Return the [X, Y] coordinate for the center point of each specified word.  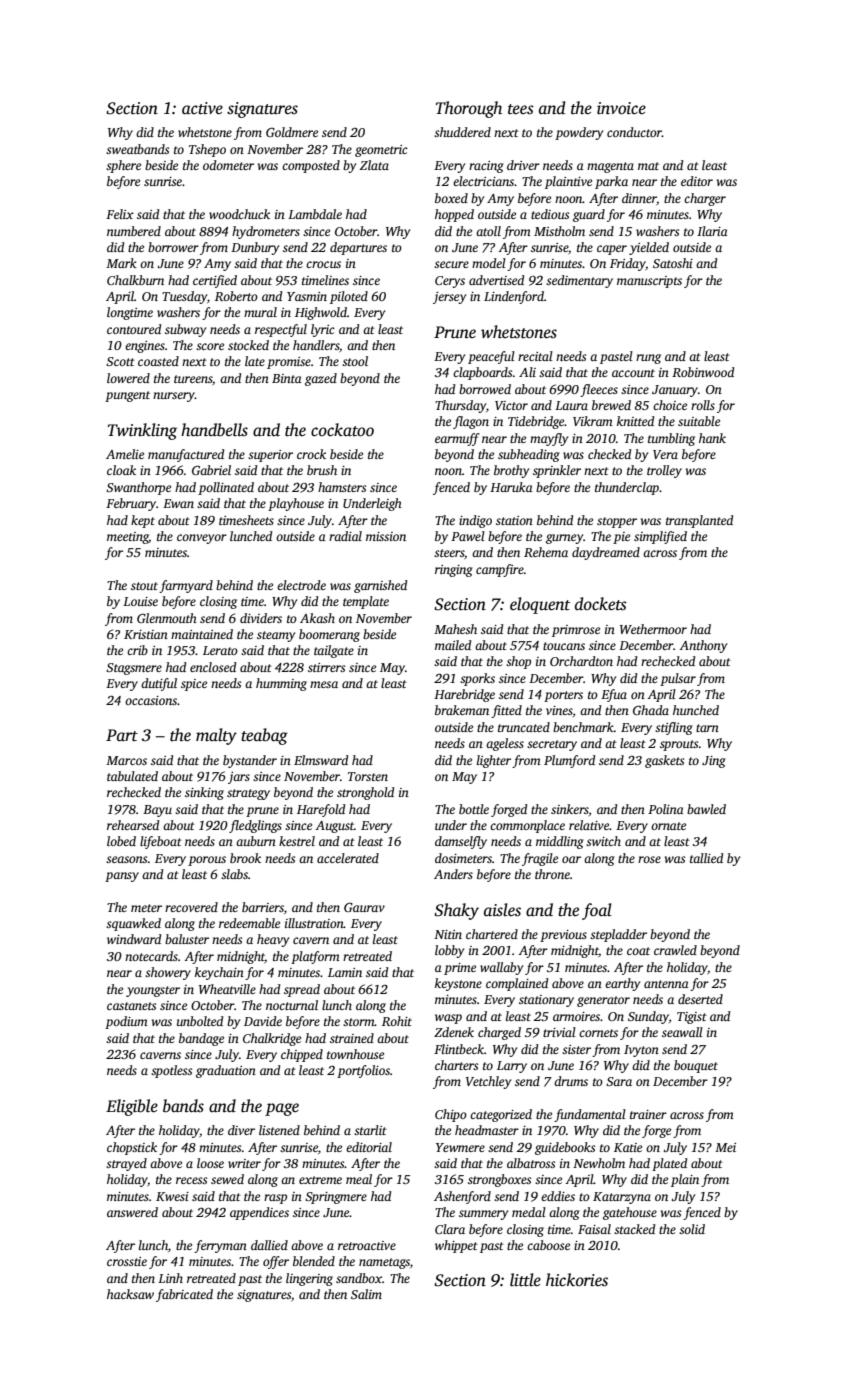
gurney [565, 539]
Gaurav [364, 907]
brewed [611, 405]
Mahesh [455, 629]
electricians [483, 181]
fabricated [184, 1295]
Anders [453, 874]
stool [355, 361]
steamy [276, 636]
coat [638, 951]
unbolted [200, 1021]
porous [207, 861]
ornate [668, 826]
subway [185, 330]
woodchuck [239, 214]
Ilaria [712, 231]
